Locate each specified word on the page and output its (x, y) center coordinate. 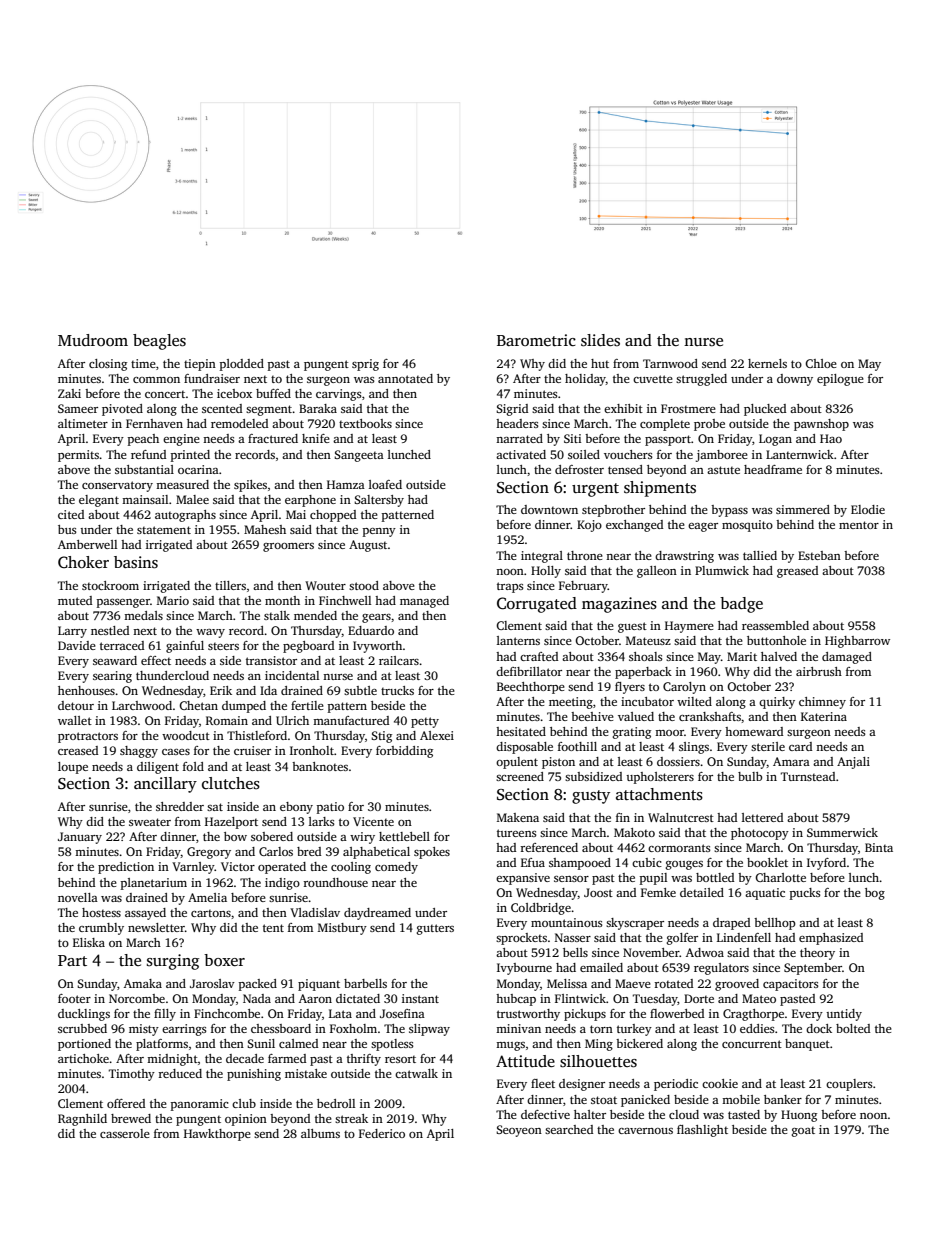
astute (723, 470)
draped (731, 924)
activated (521, 454)
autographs (185, 516)
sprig (365, 365)
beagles (159, 342)
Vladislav (315, 912)
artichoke (83, 1058)
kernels (767, 363)
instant (420, 998)
